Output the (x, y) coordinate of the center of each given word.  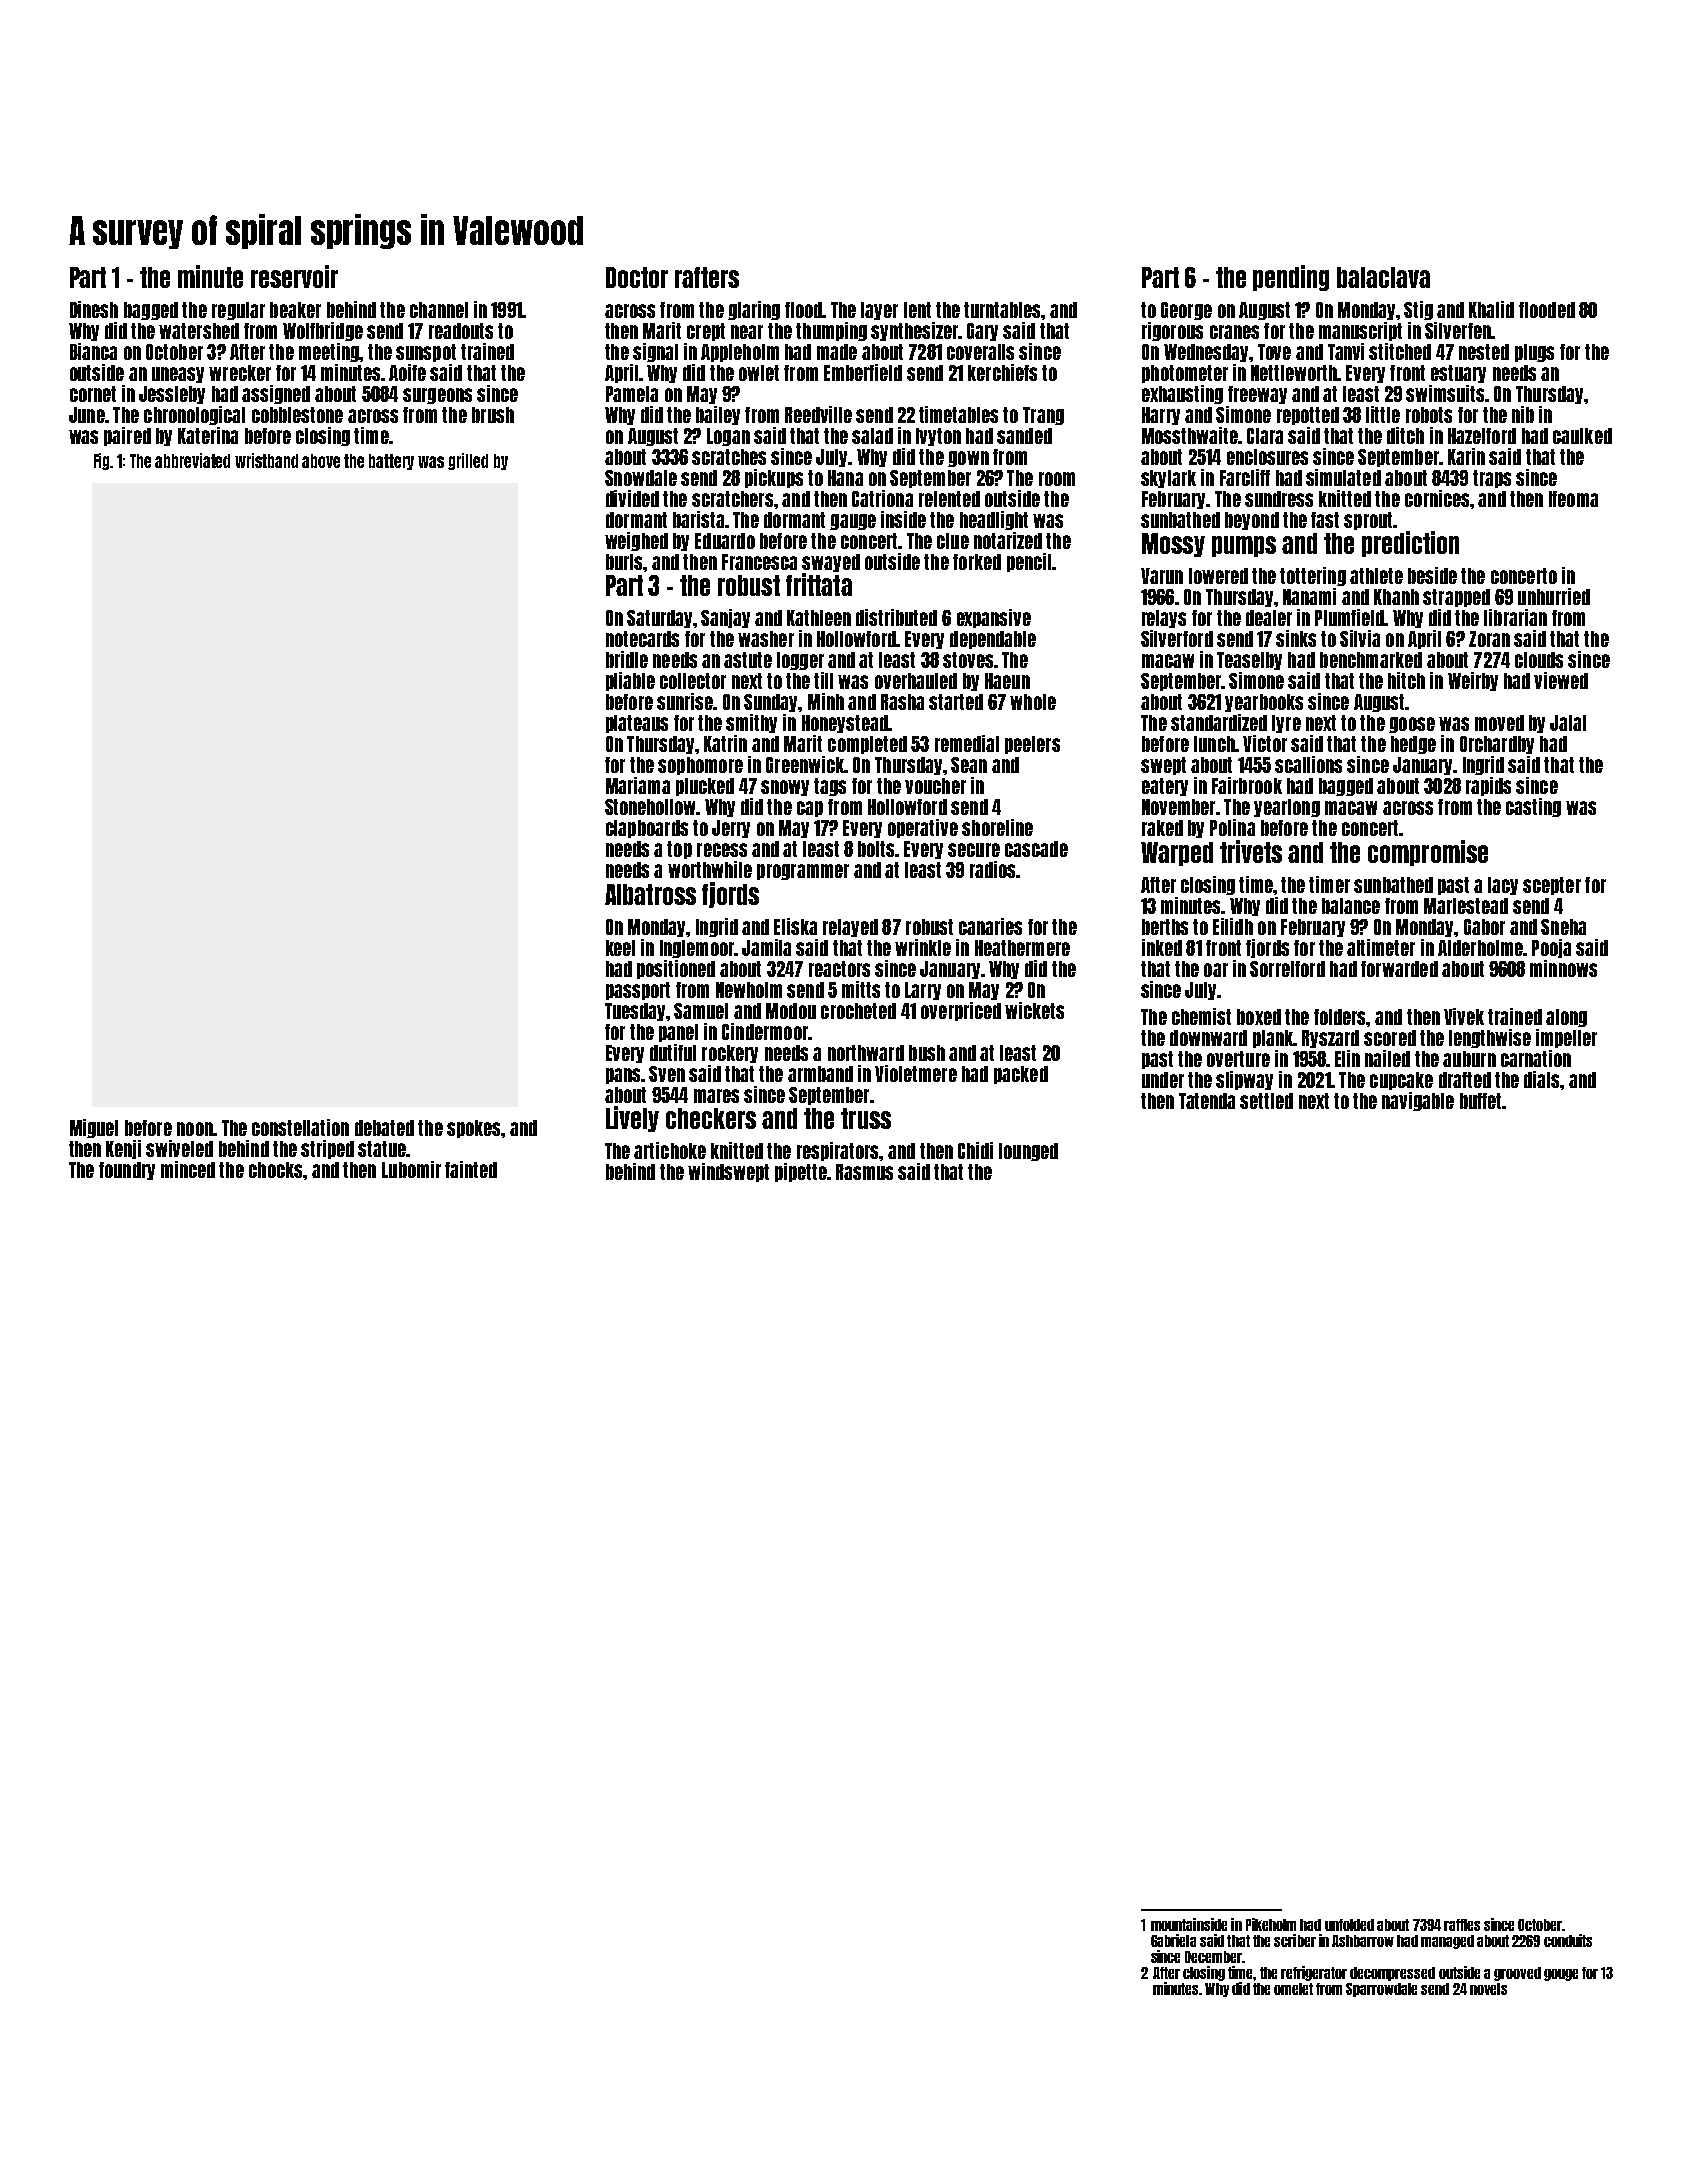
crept (706, 332)
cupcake (1401, 1081)
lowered (1218, 576)
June (87, 415)
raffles (1462, 1925)
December (1213, 1957)
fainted (471, 1169)
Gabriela (1173, 1940)
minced (188, 1169)
